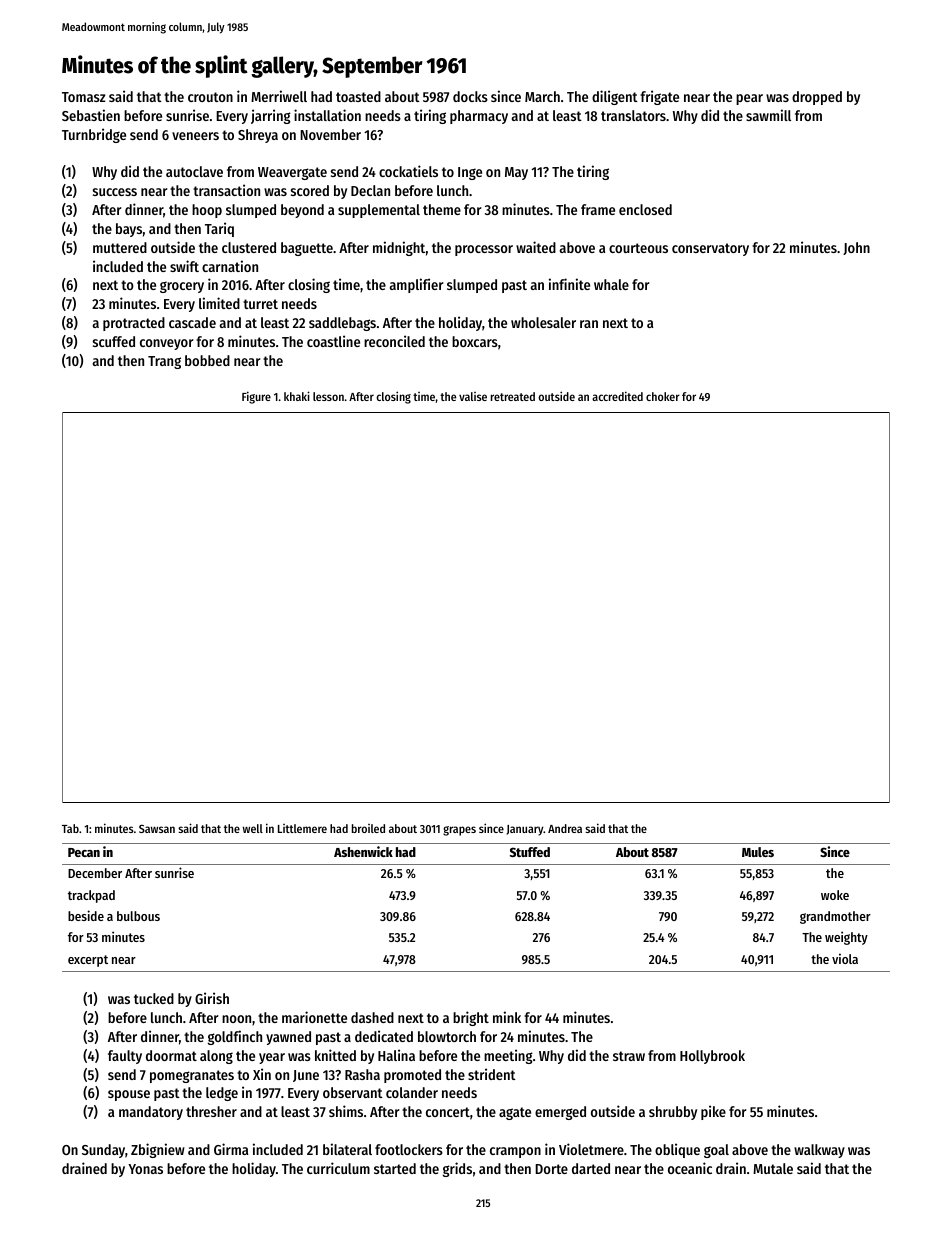  Describe the element at coordinates (399, 248) in the screenshot. I see `midnight` at that location.
